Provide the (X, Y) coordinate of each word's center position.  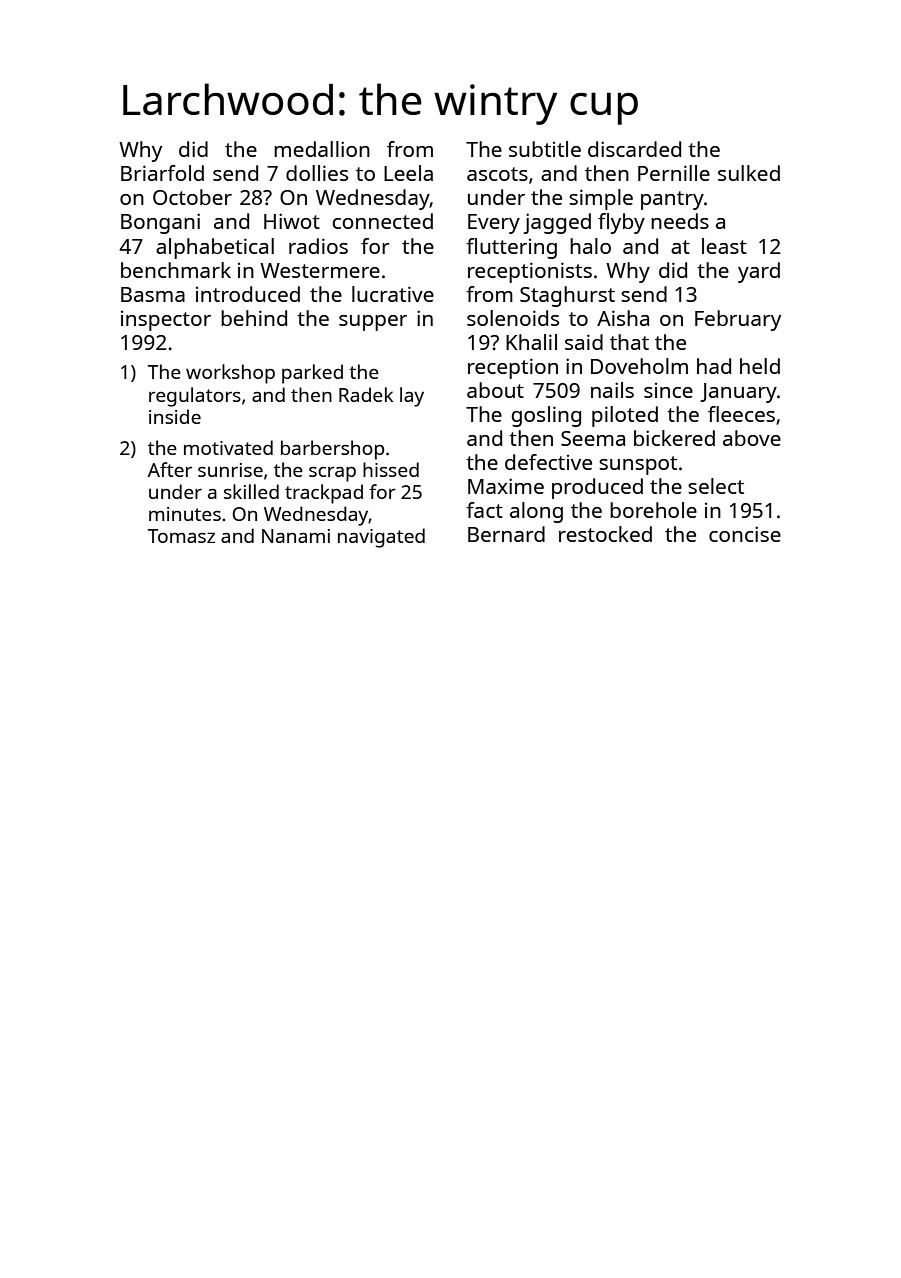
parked (312, 374)
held (760, 366)
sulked (749, 173)
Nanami (296, 536)
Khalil (531, 342)
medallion (322, 149)
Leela (408, 173)
